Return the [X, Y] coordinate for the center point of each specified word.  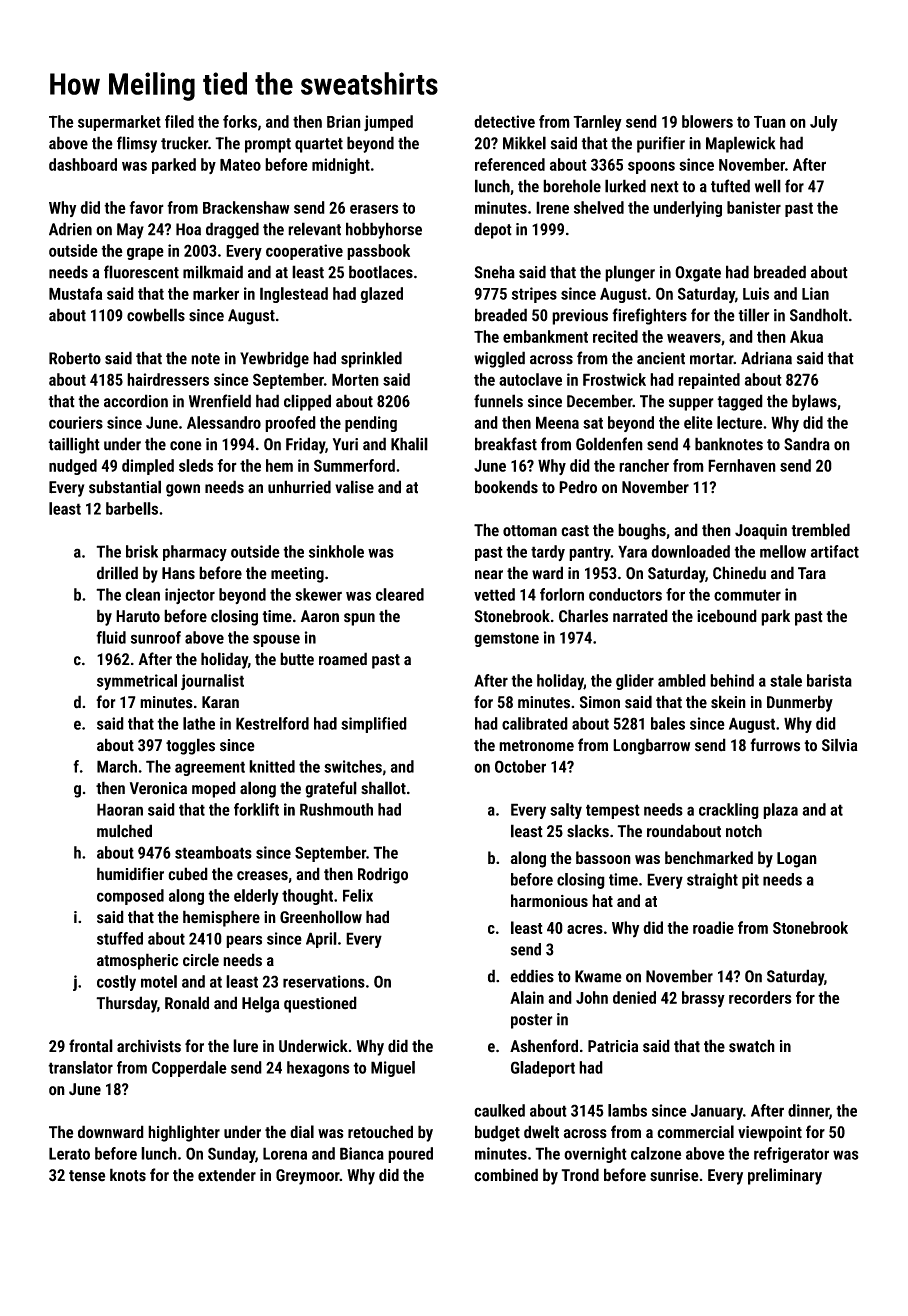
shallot [383, 788]
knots [128, 1175]
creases [262, 876]
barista [829, 680]
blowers [707, 121]
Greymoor [308, 1177]
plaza [780, 811]
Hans [178, 573]
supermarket [119, 123]
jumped [388, 123]
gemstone [506, 639]
